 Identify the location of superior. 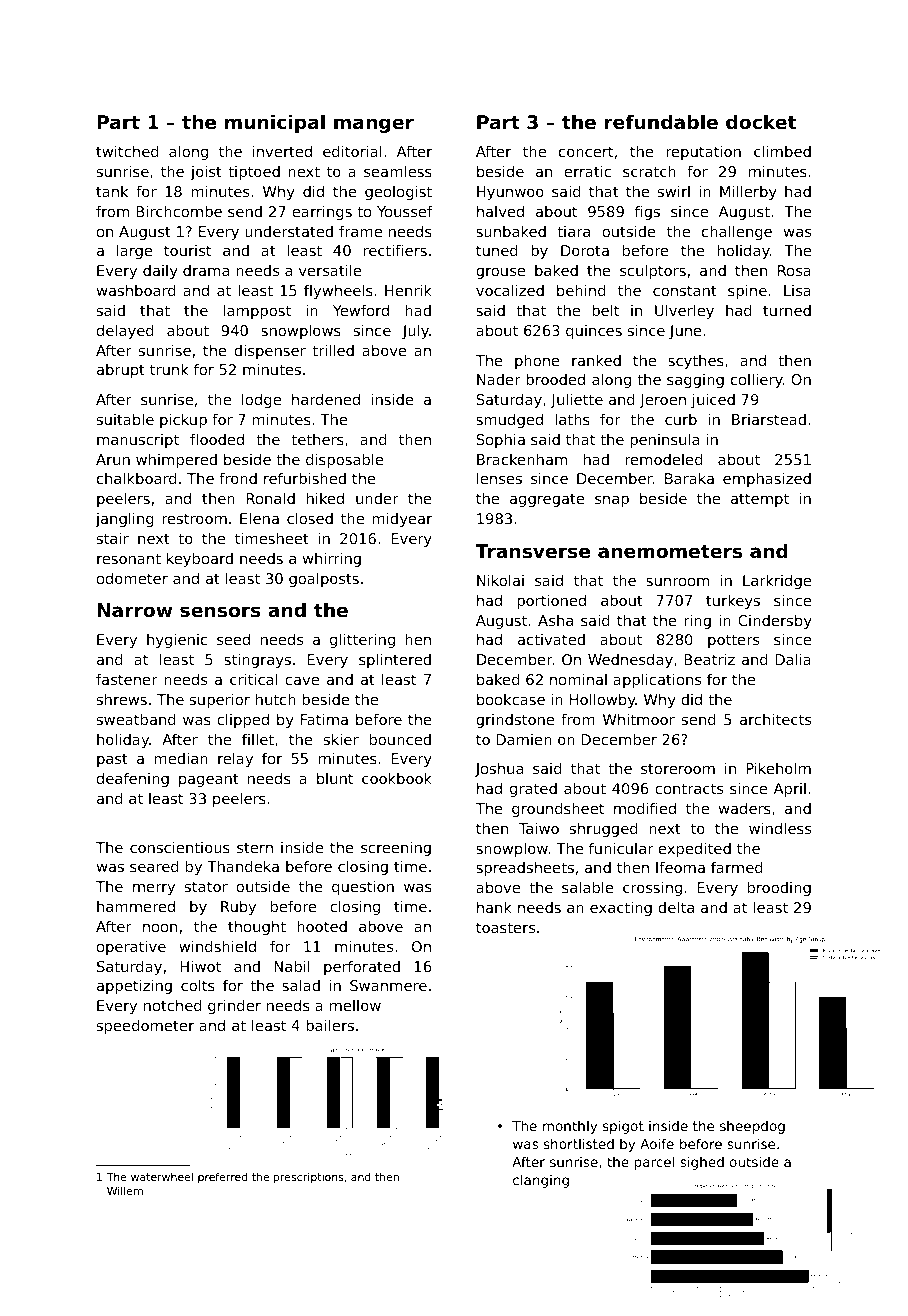
(220, 701).
